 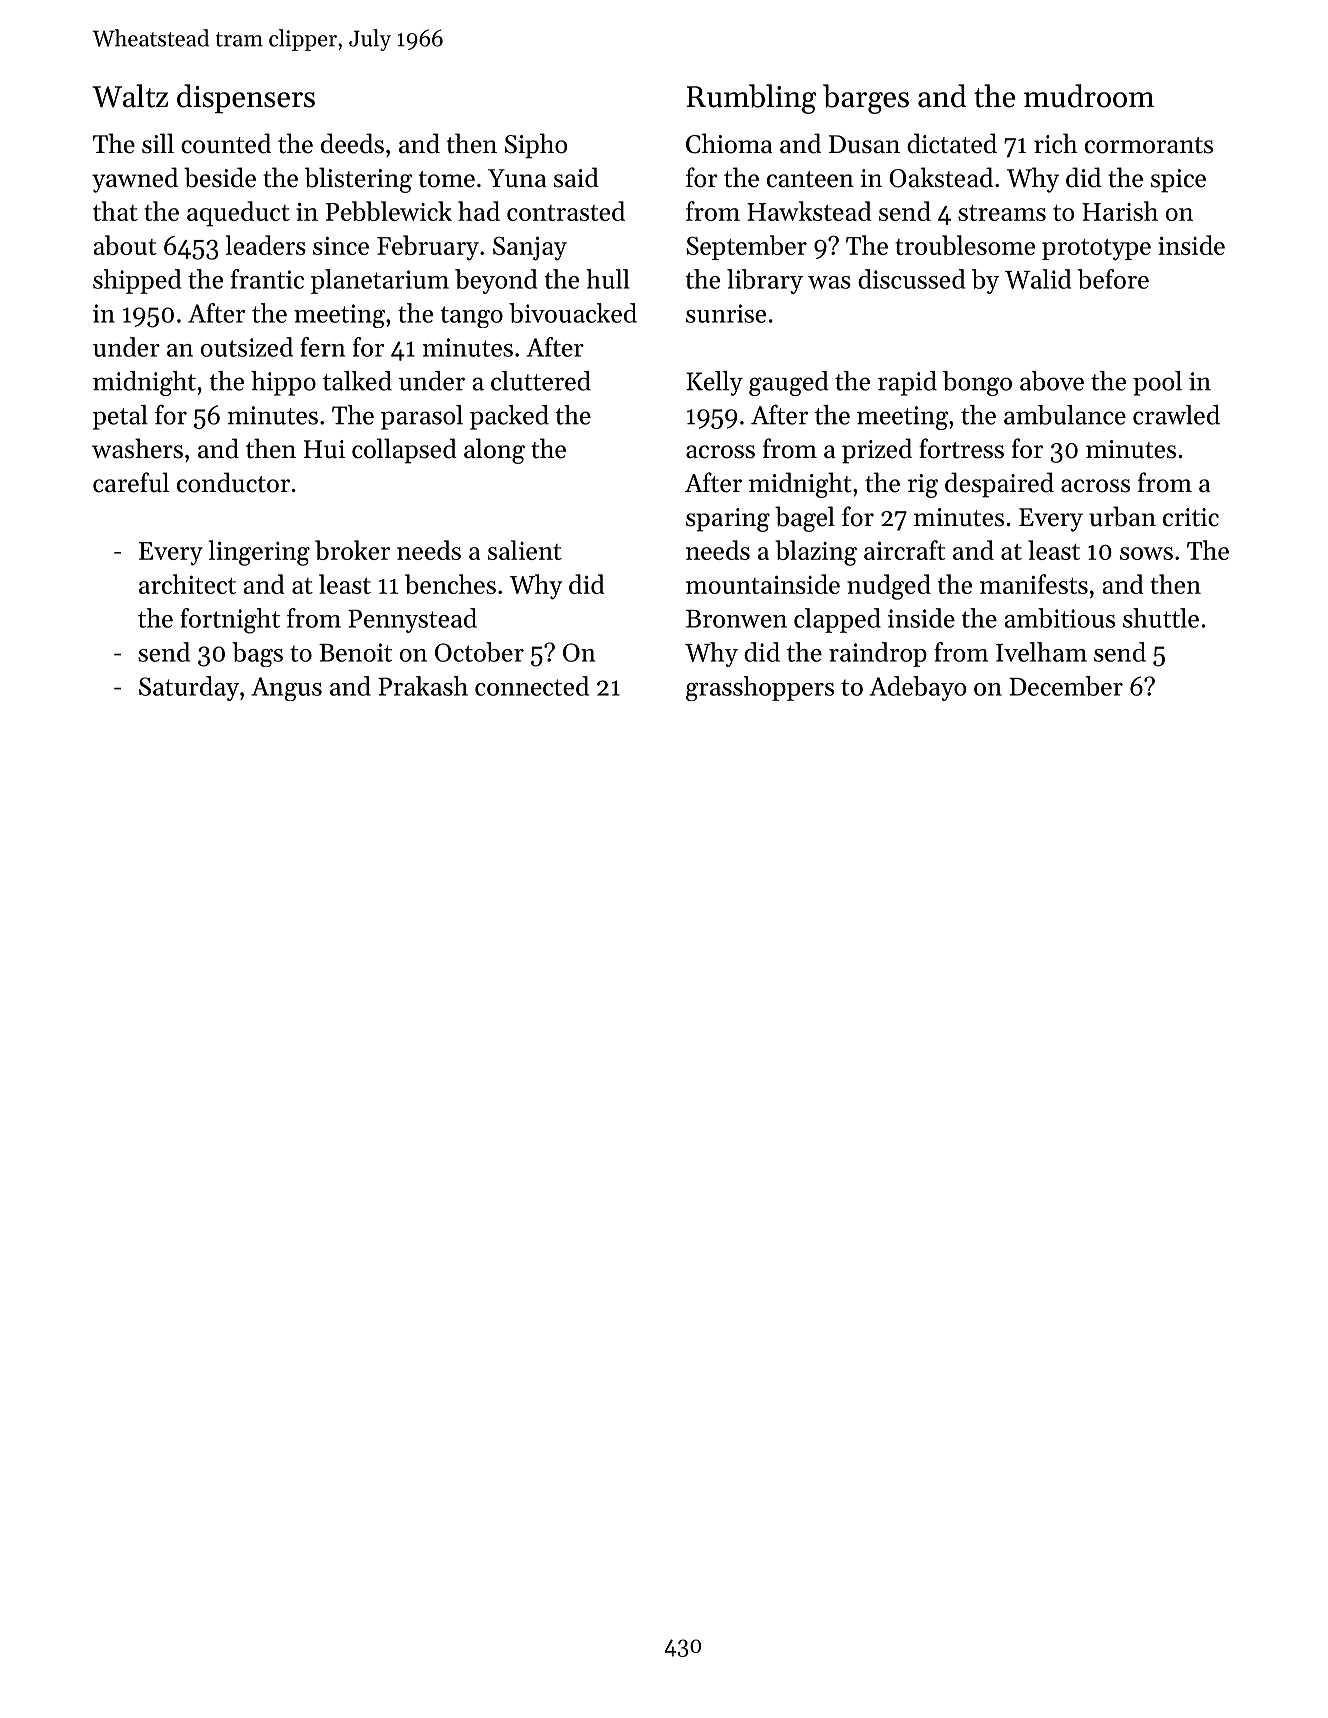 What do you see at coordinates (286, 689) in the document?
I see `Angus` at bounding box center [286, 689].
